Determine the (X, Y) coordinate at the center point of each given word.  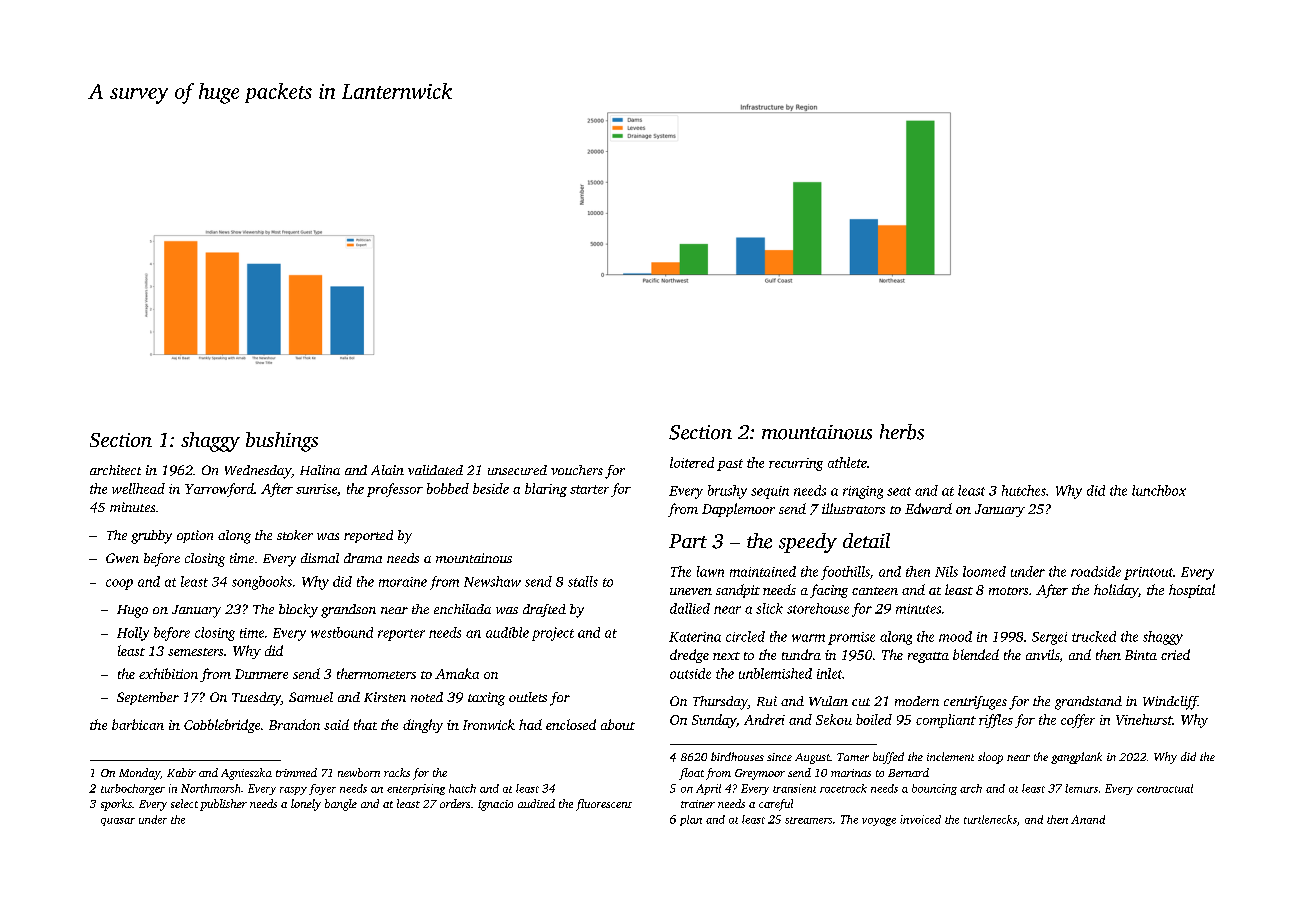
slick (769, 608)
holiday (1116, 591)
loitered (692, 462)
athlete (847, 462)
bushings (282, 442)
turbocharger (133, 789)
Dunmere (261, 674)
